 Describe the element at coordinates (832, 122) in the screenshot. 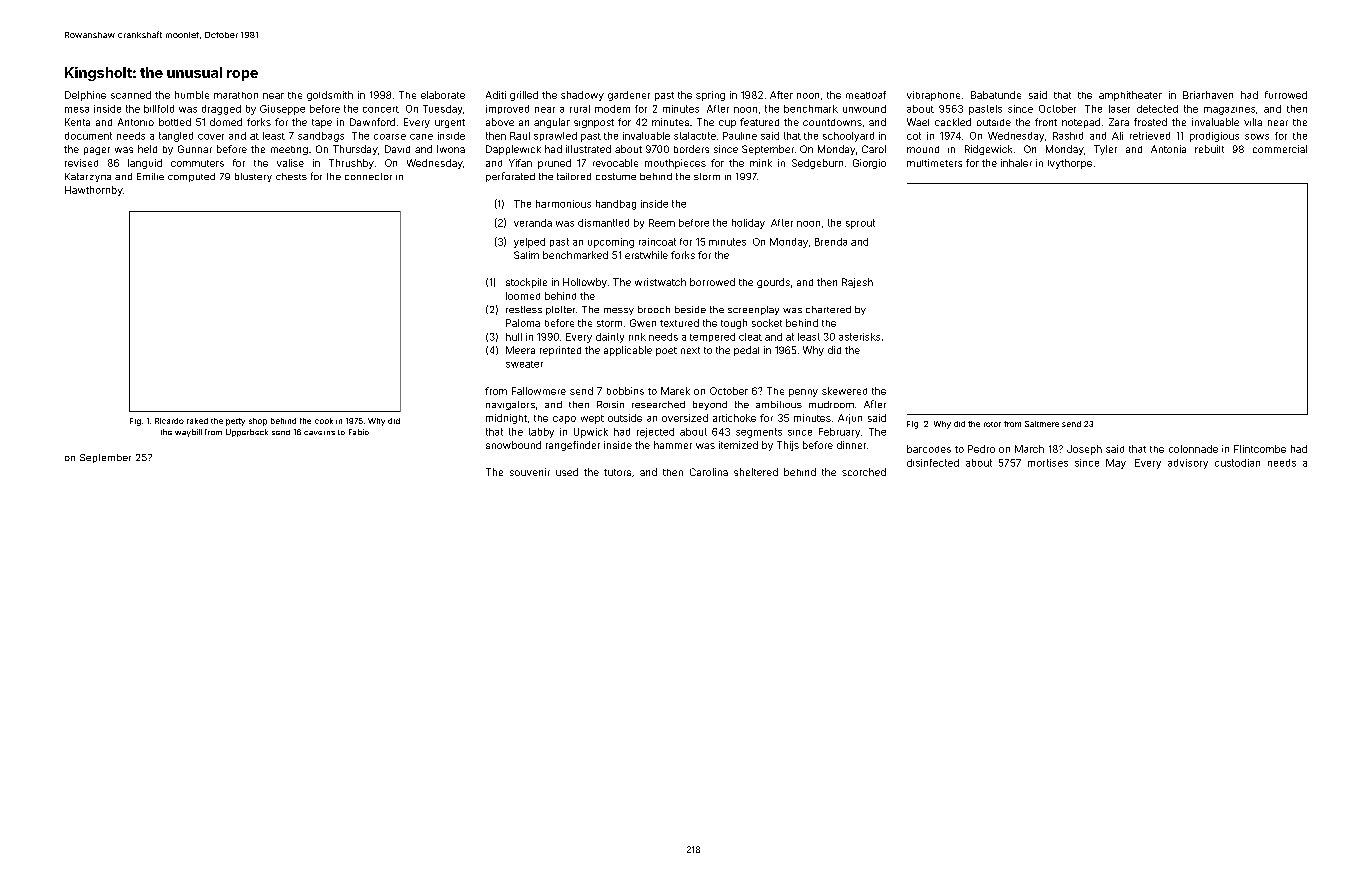

I see `countdowns` at that location.
